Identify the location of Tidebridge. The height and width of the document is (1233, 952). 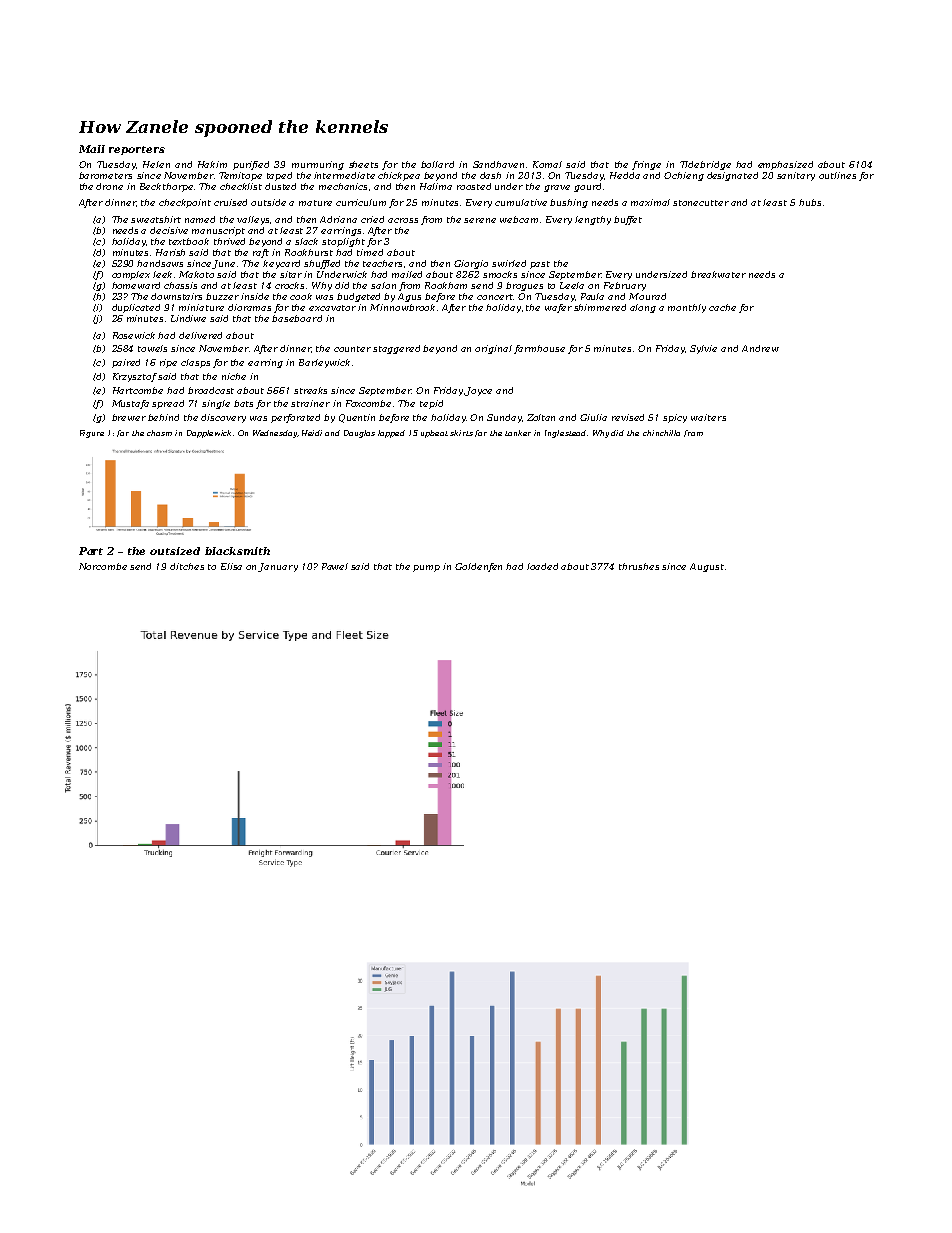
(705, 165).
